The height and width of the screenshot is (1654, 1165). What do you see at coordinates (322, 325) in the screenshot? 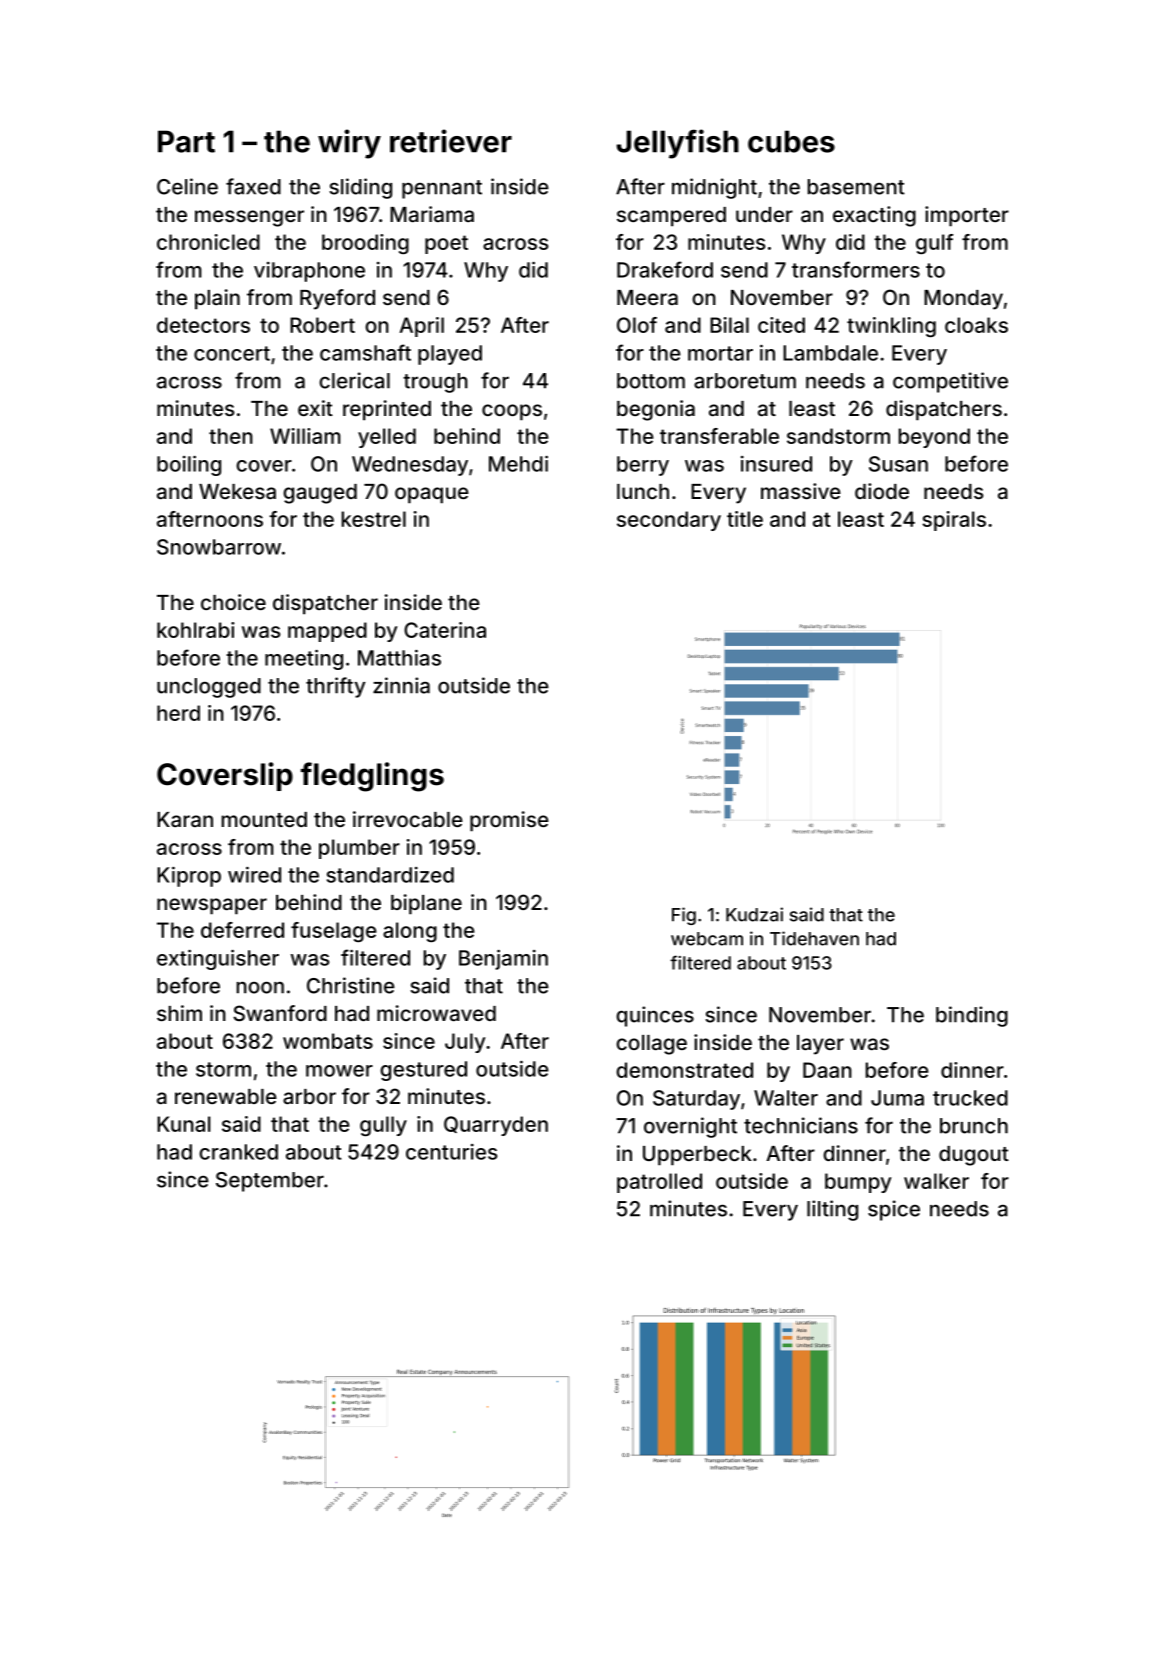
I see `Robert` at bounding box center [322, 325].
